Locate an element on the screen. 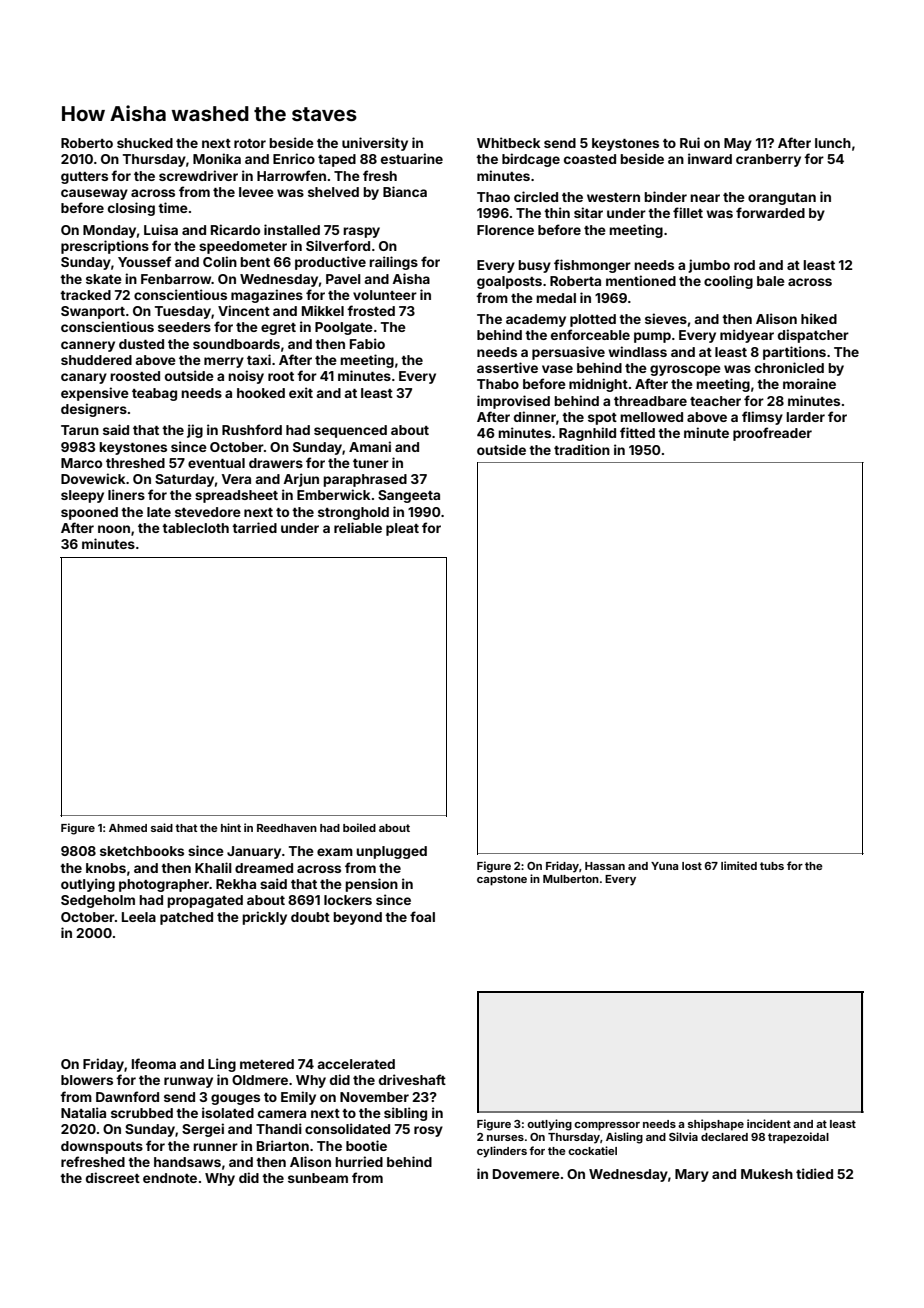  moraine is located at coordinates (809, 383).
